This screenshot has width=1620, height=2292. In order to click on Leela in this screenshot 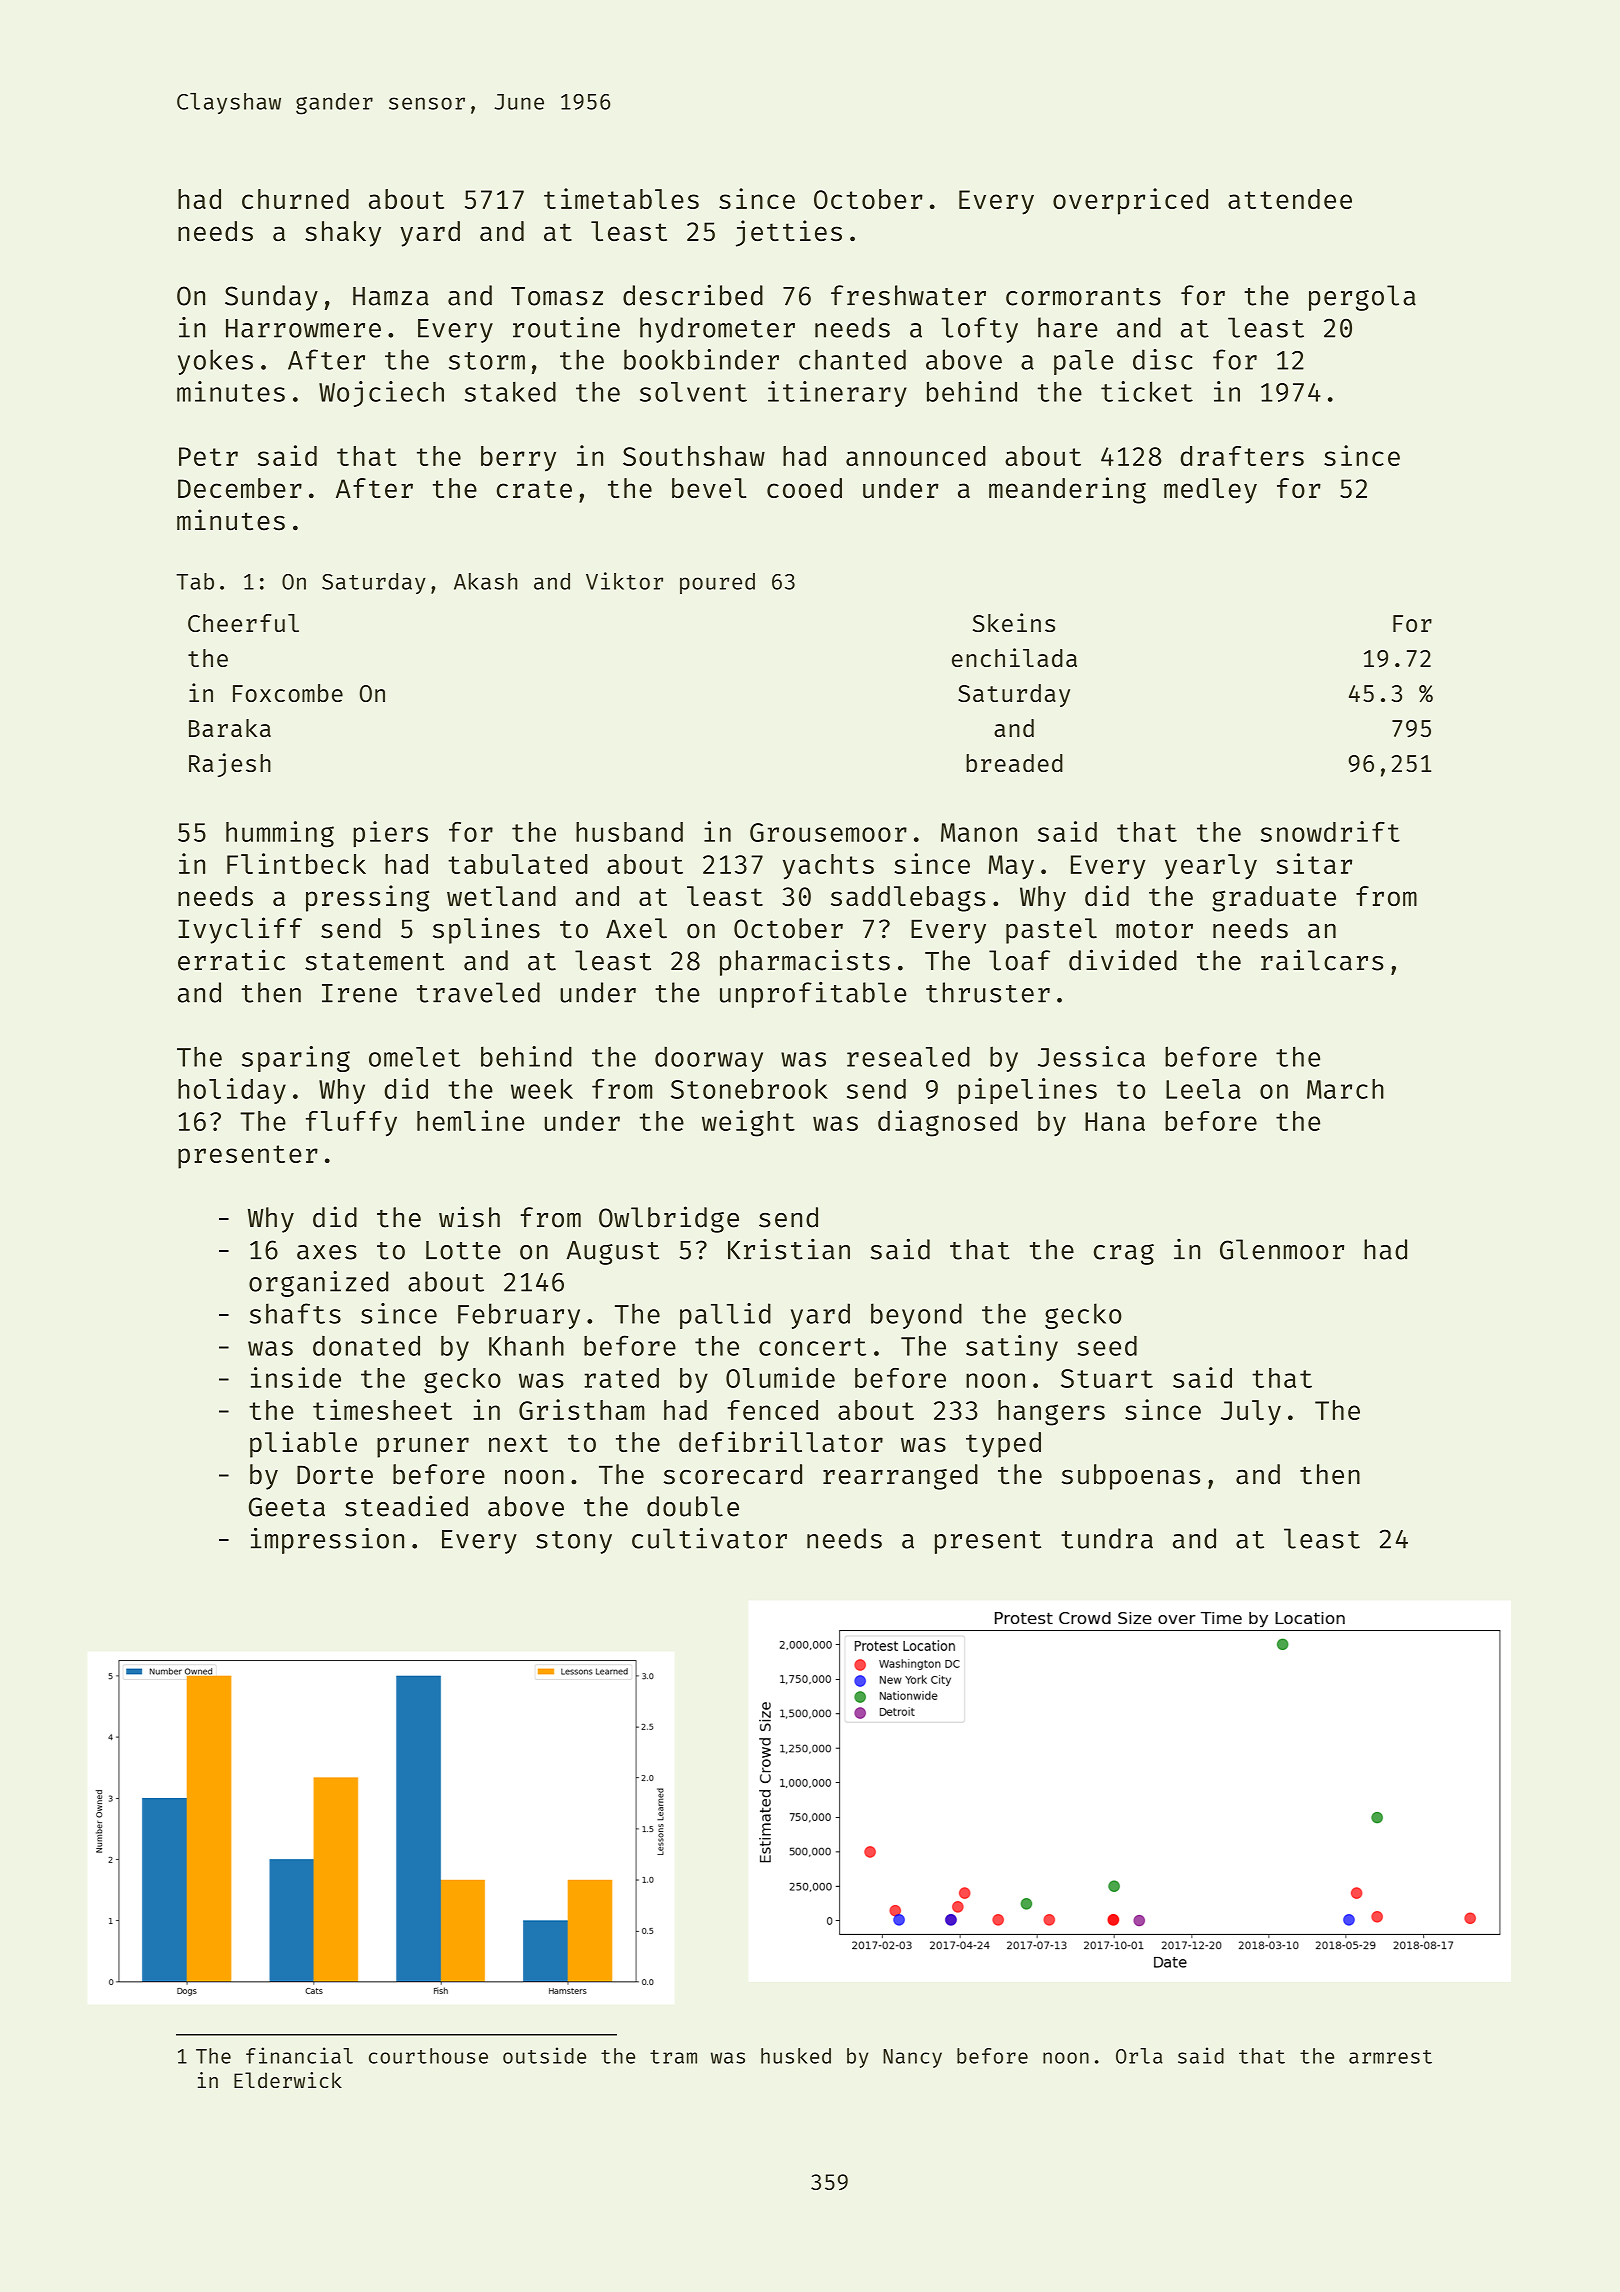, I will do `click(1203, 1089)`.
